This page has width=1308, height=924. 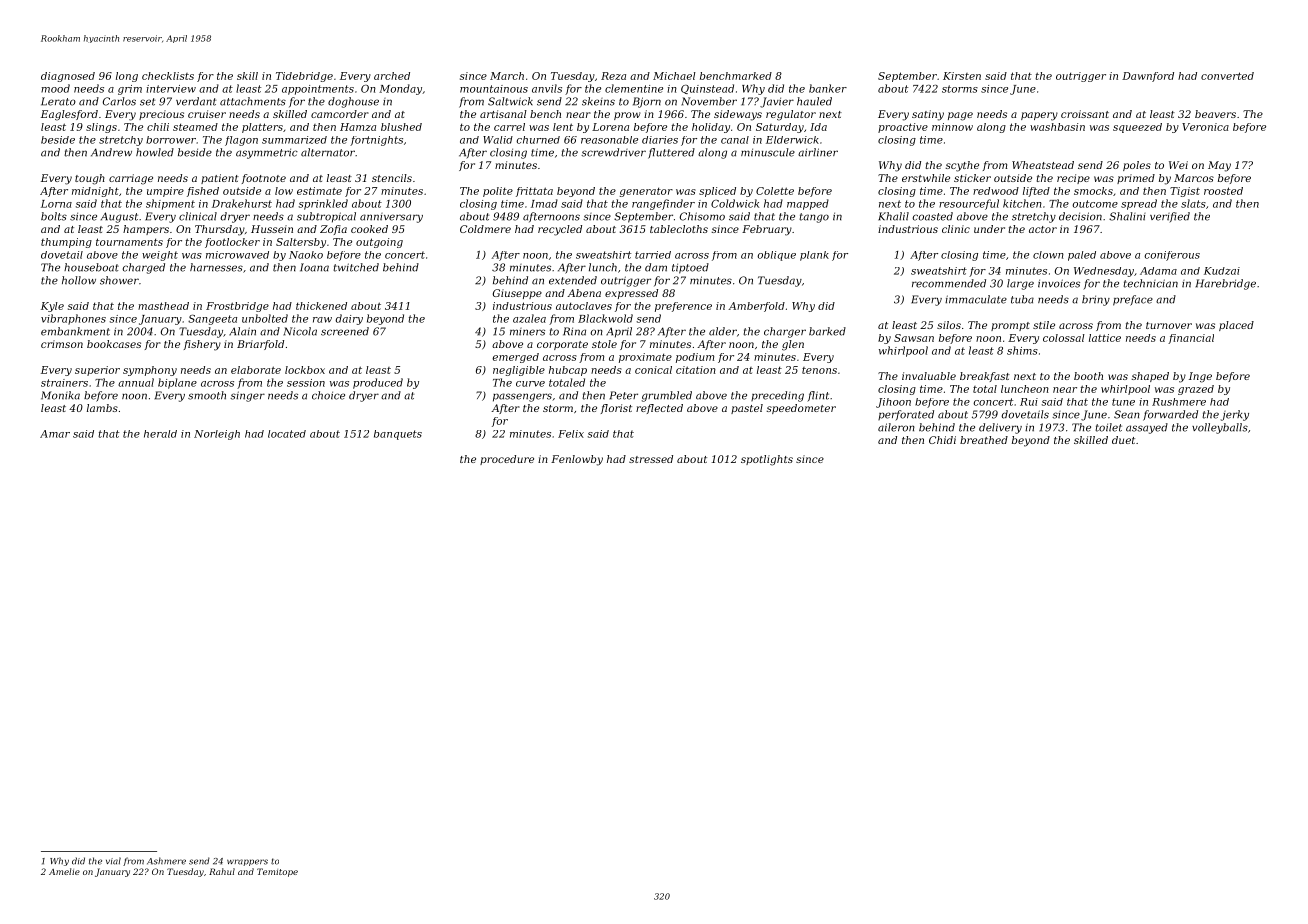 What do you see at coordinates (253, 101) in the page?
I see `attachments` at bounding box center [253, 101].
